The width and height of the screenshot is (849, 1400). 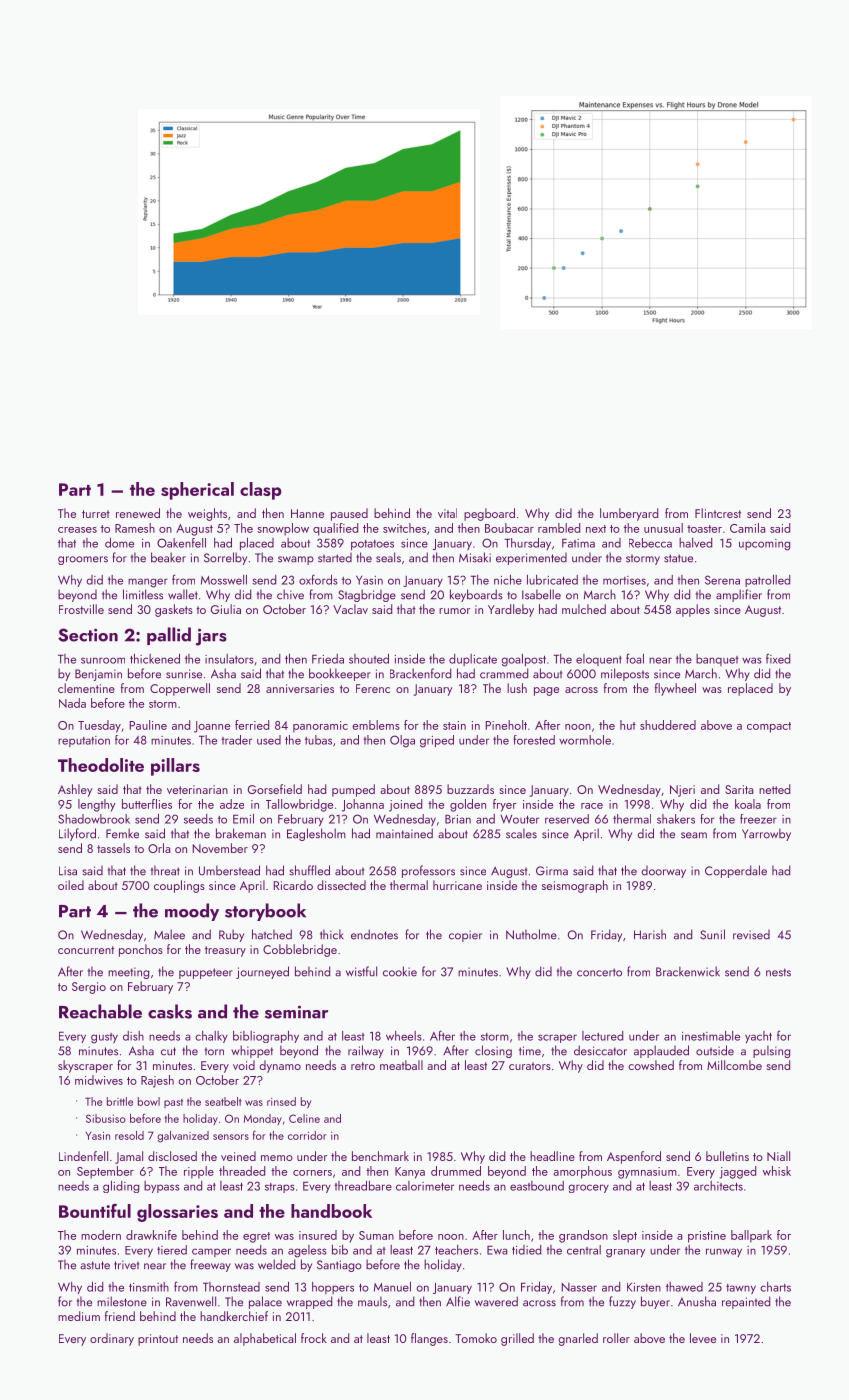 I want to click on koala, so click(x=748, y=804).
